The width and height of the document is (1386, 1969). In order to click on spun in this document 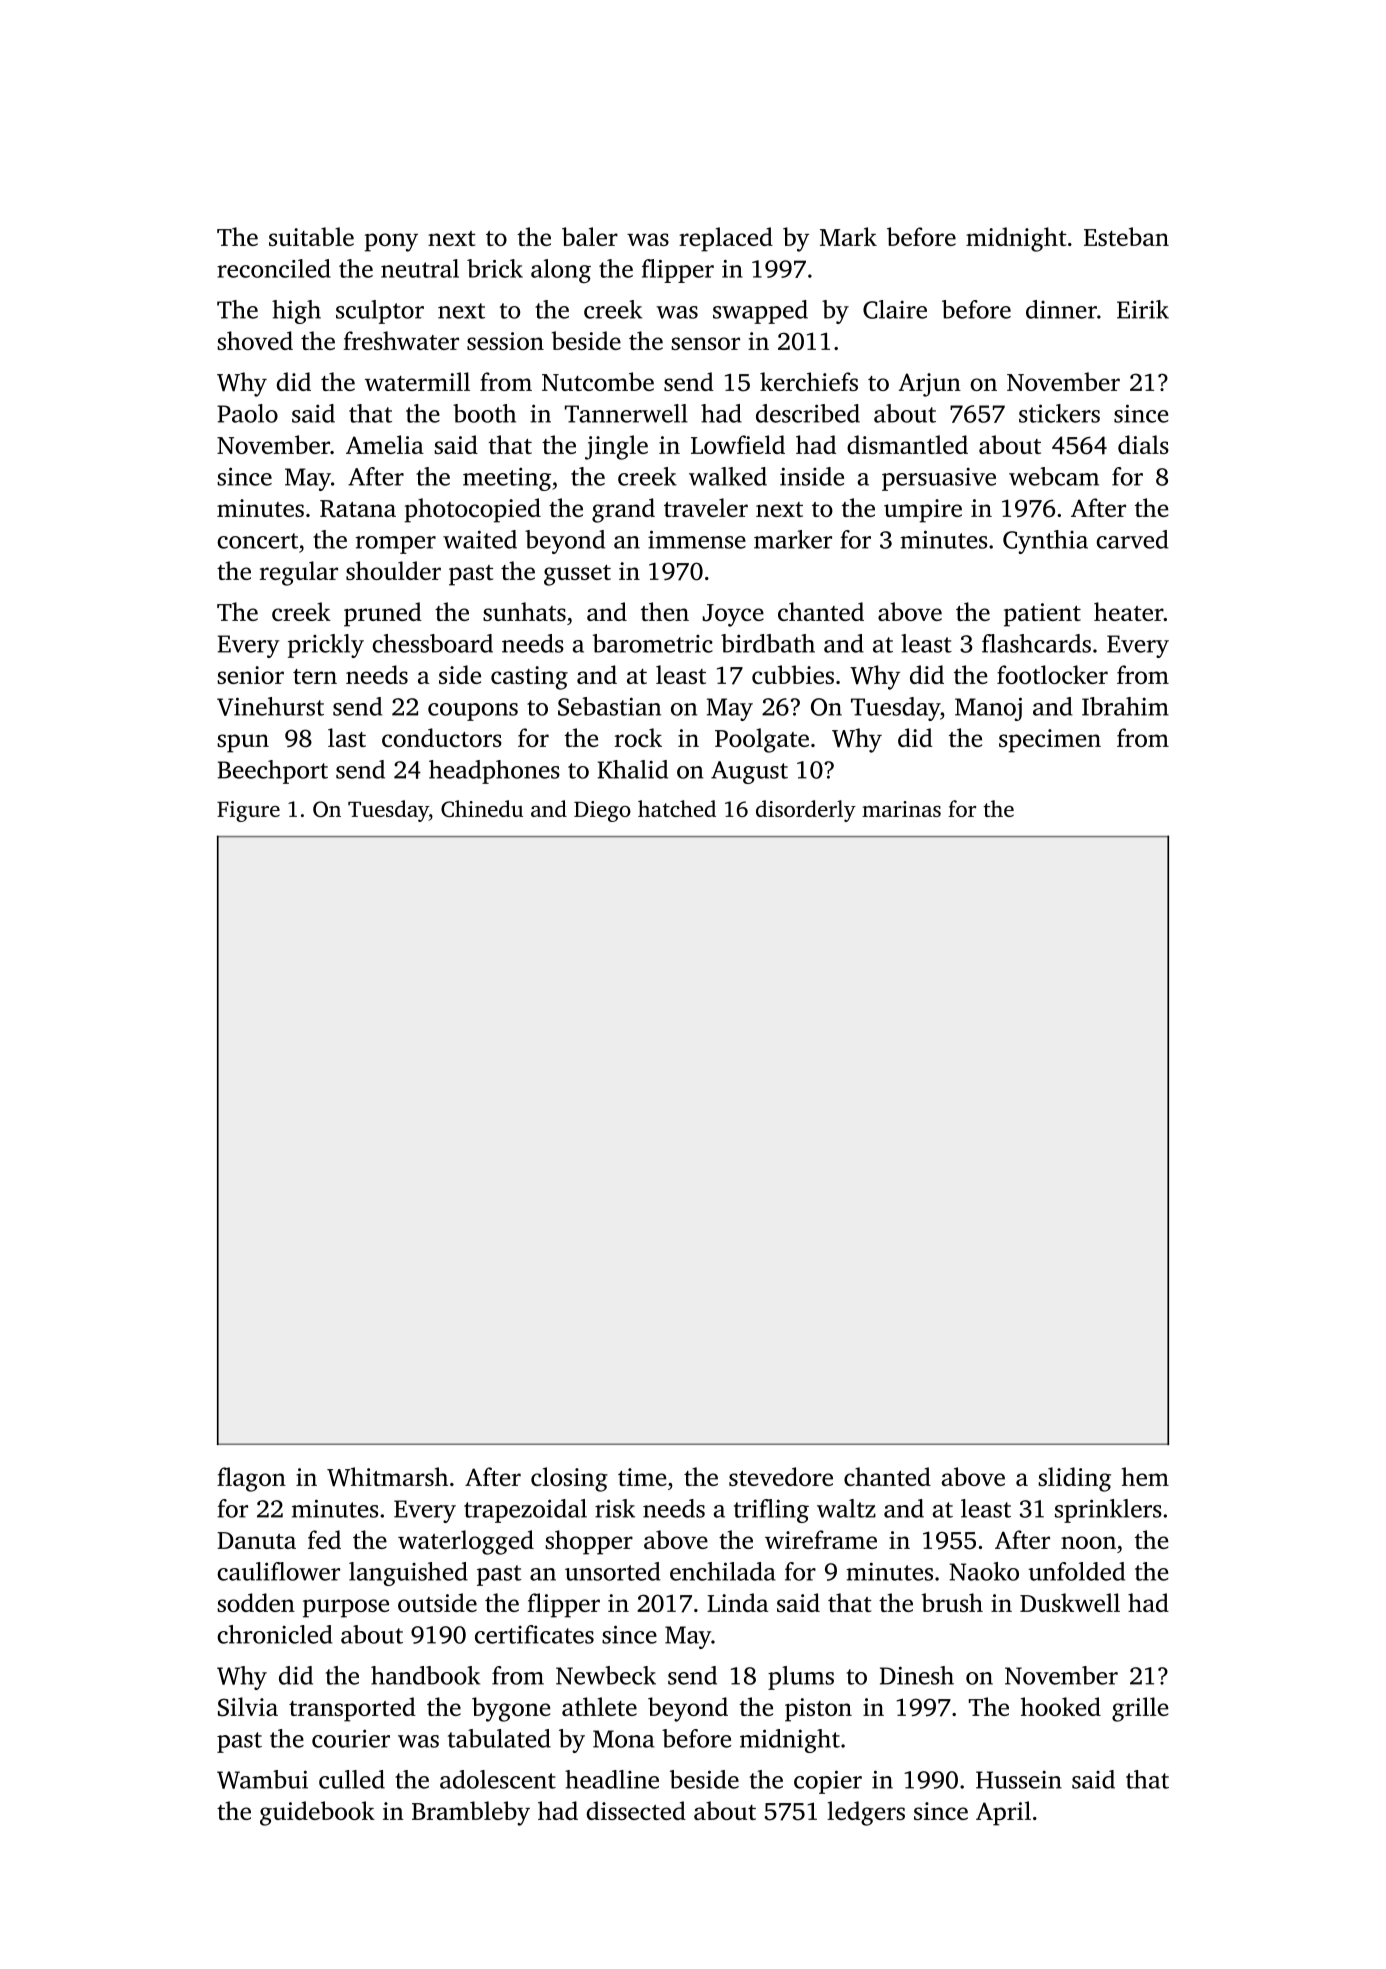, I will do `click(243, 743)`.
